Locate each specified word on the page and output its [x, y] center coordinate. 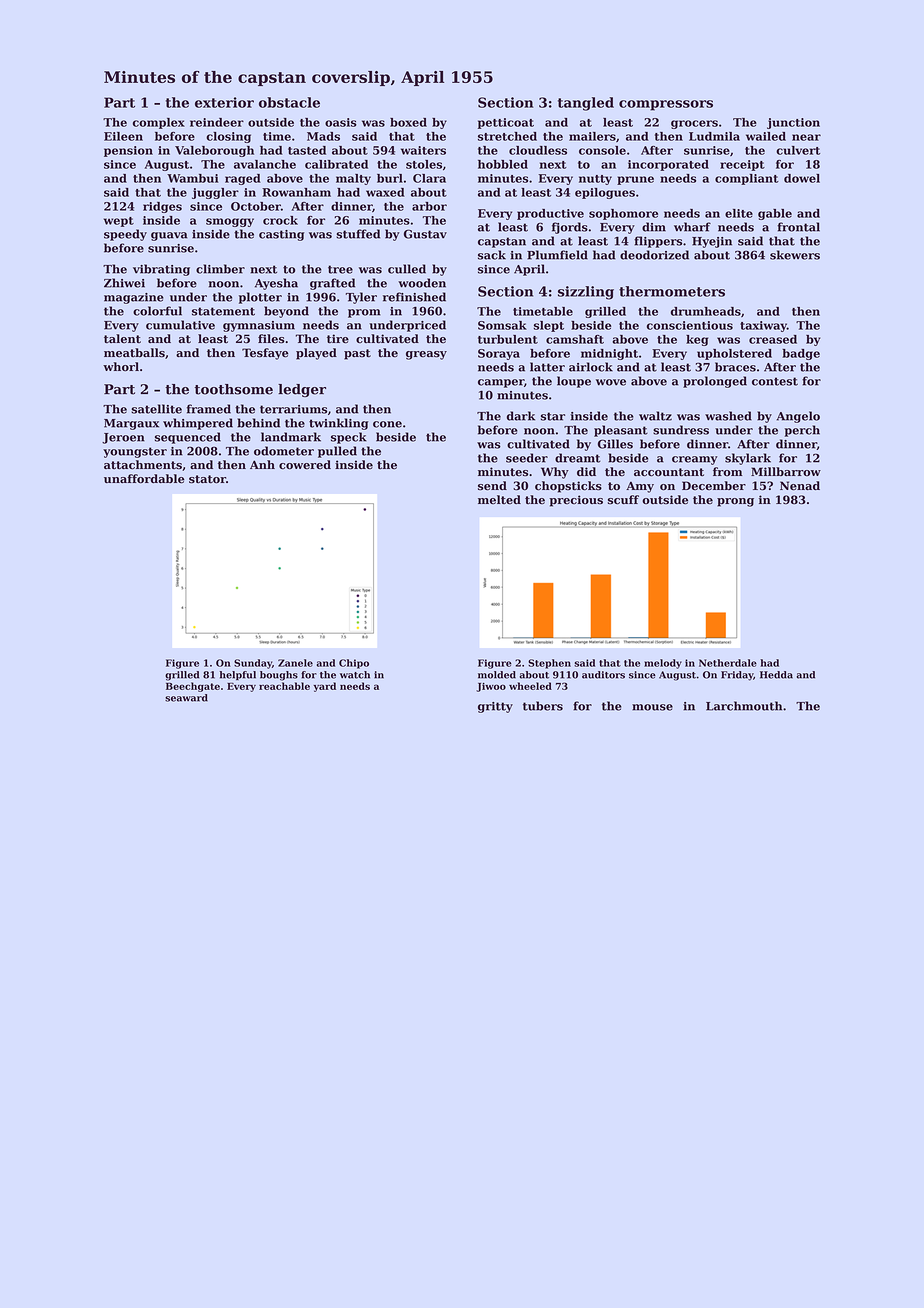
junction [793, 123]
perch [802, 431]
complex [159, 123]
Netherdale [728, 663]
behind [258, 423]
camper [501, 383]
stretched [507, 136]
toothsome [234, 389]
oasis [341, 122]
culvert [798, 150]
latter [547, 367]
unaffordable [144, 479]
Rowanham [296, 192]
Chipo [354, 664]
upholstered [734, 354]
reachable [284, 686]
